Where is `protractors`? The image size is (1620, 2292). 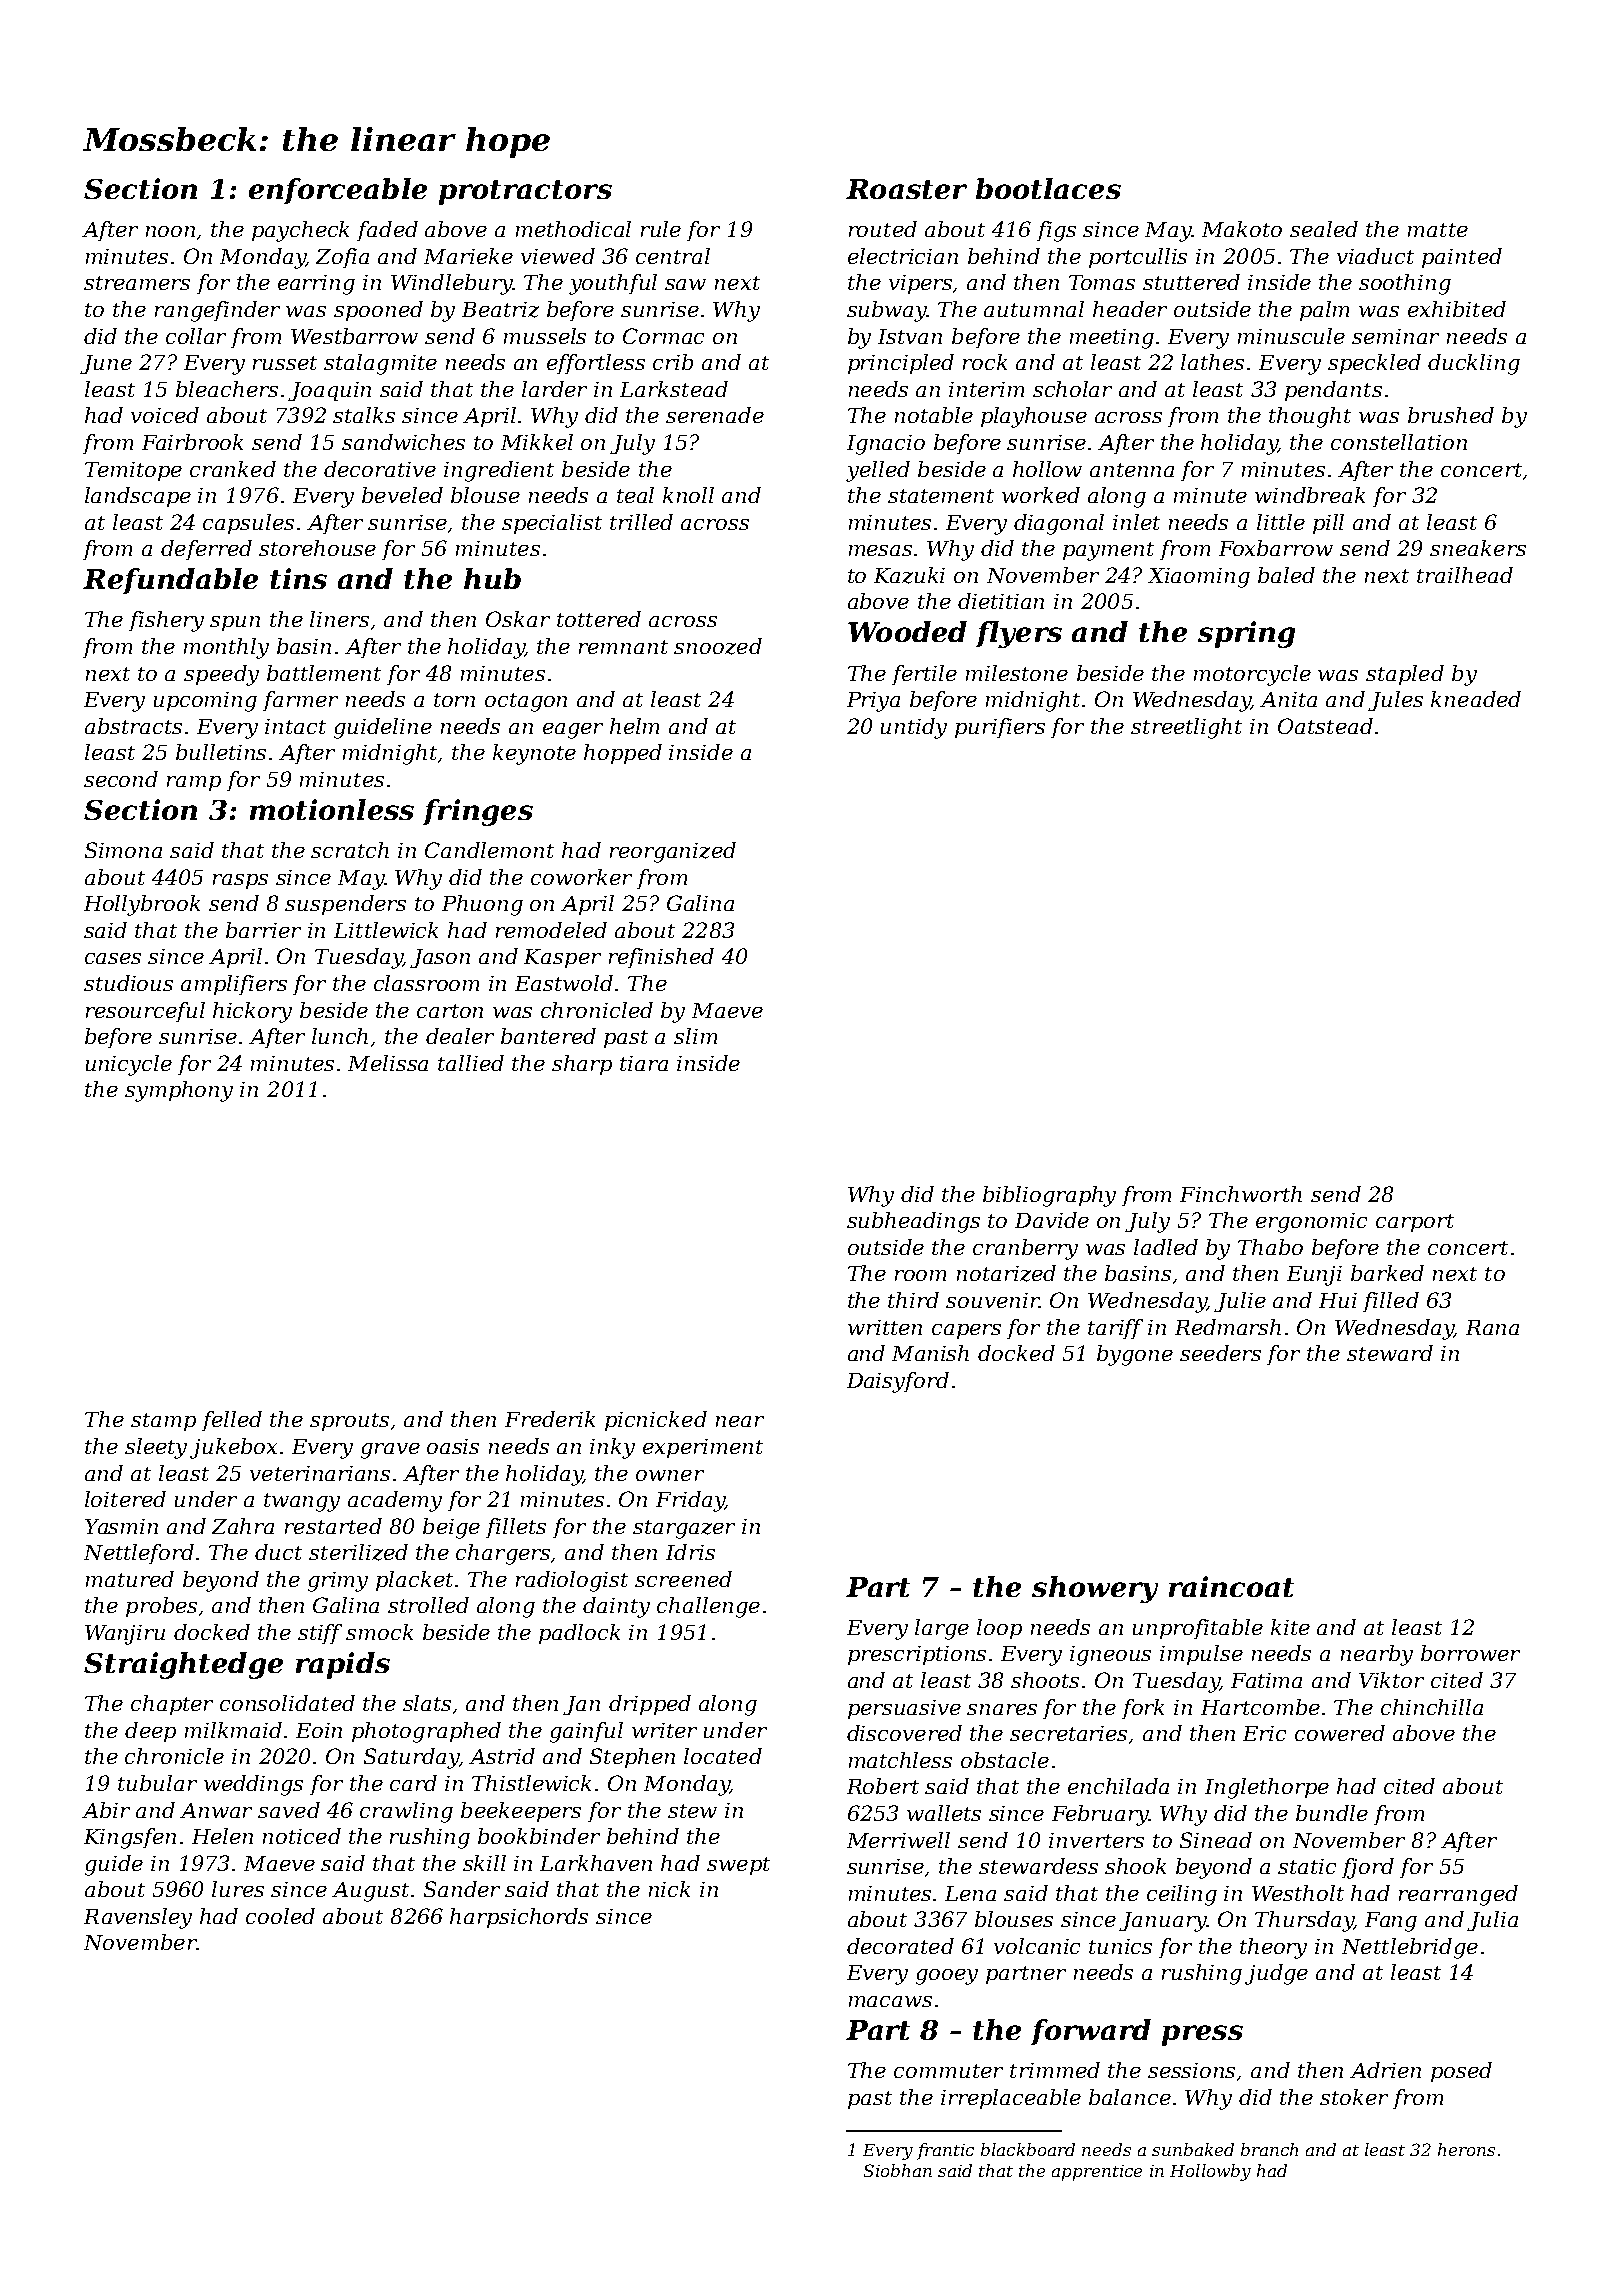 protractors is located at coordinates (525, 192).
